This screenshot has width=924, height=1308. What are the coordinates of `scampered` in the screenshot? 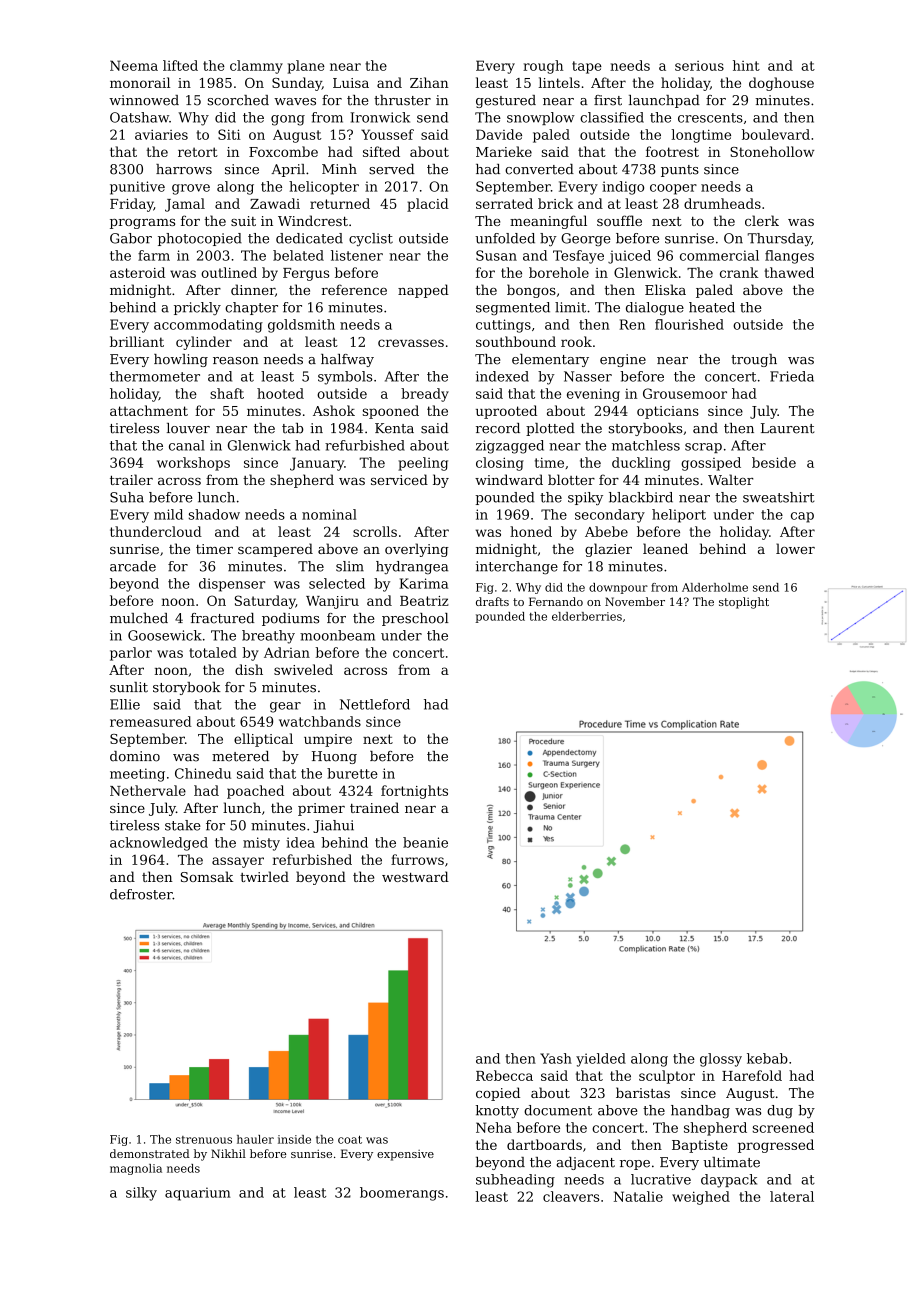 It's located at (275, 550).
